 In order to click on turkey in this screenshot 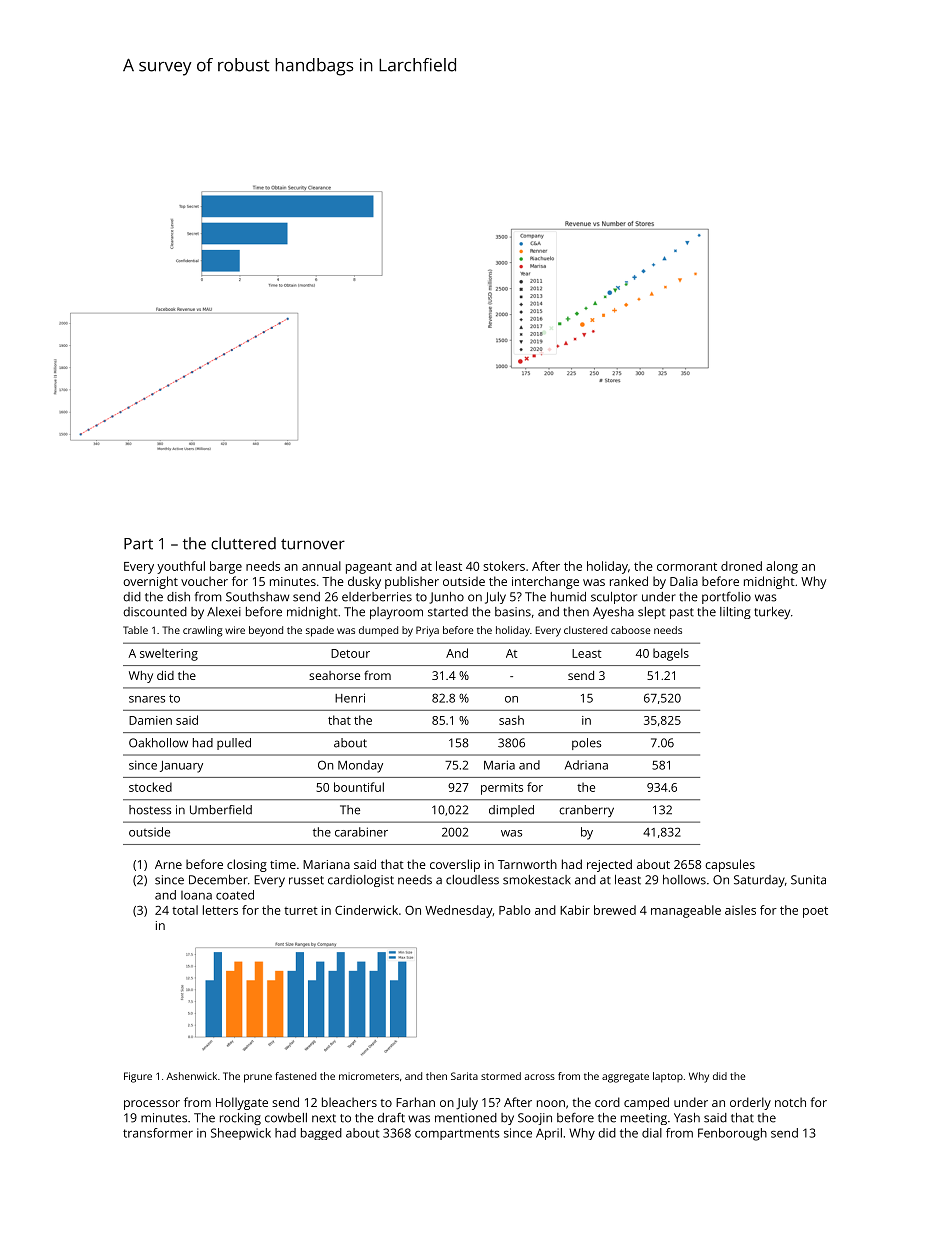, I will do `click(772, 613)`.
